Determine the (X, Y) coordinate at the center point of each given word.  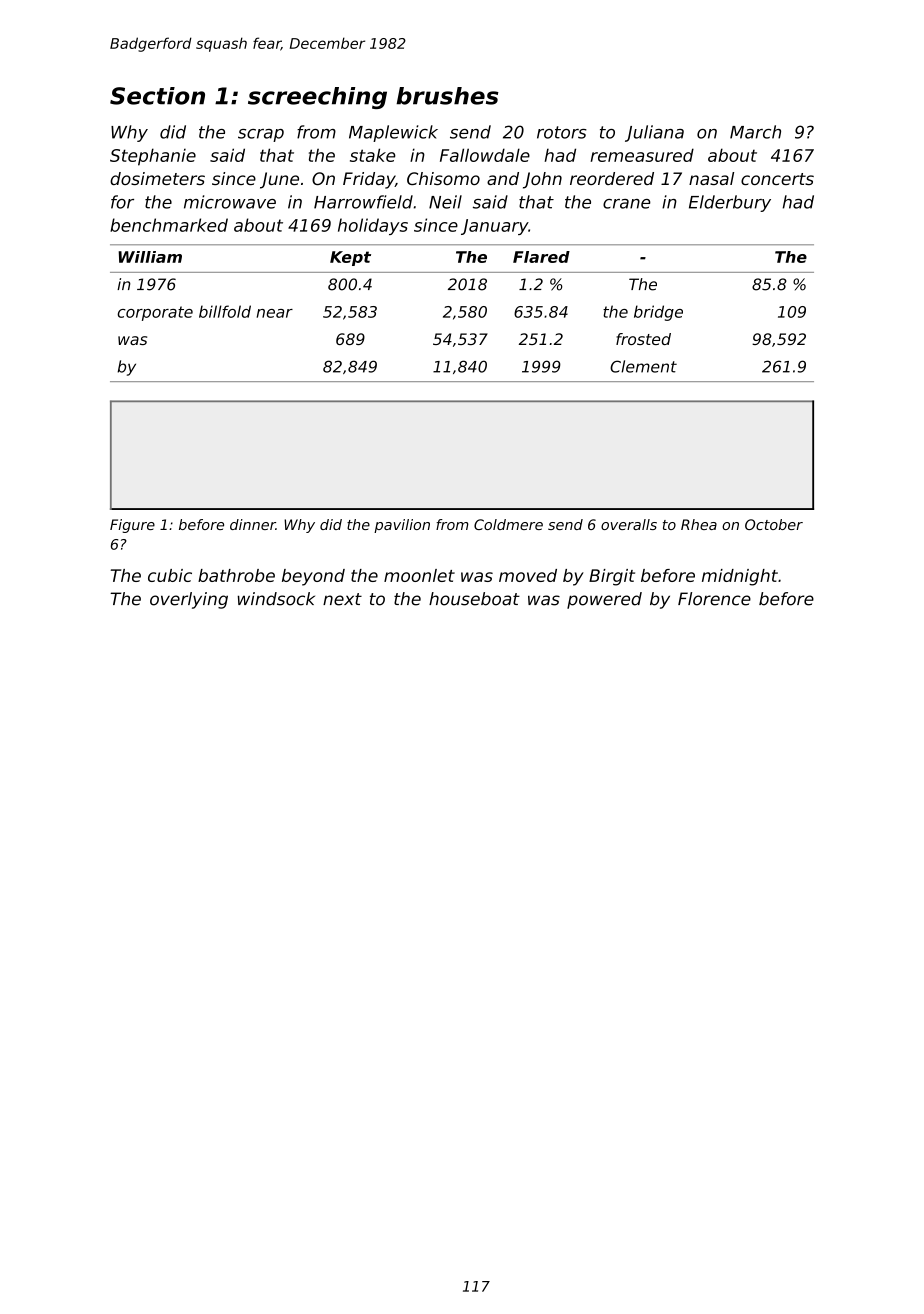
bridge (658, 313)
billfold (225, 311)
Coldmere (508, 524)
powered (604, 600)
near (275, 313)
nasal (711, 178)
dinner (253, 524)
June (279, 180)
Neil (445, 202)
